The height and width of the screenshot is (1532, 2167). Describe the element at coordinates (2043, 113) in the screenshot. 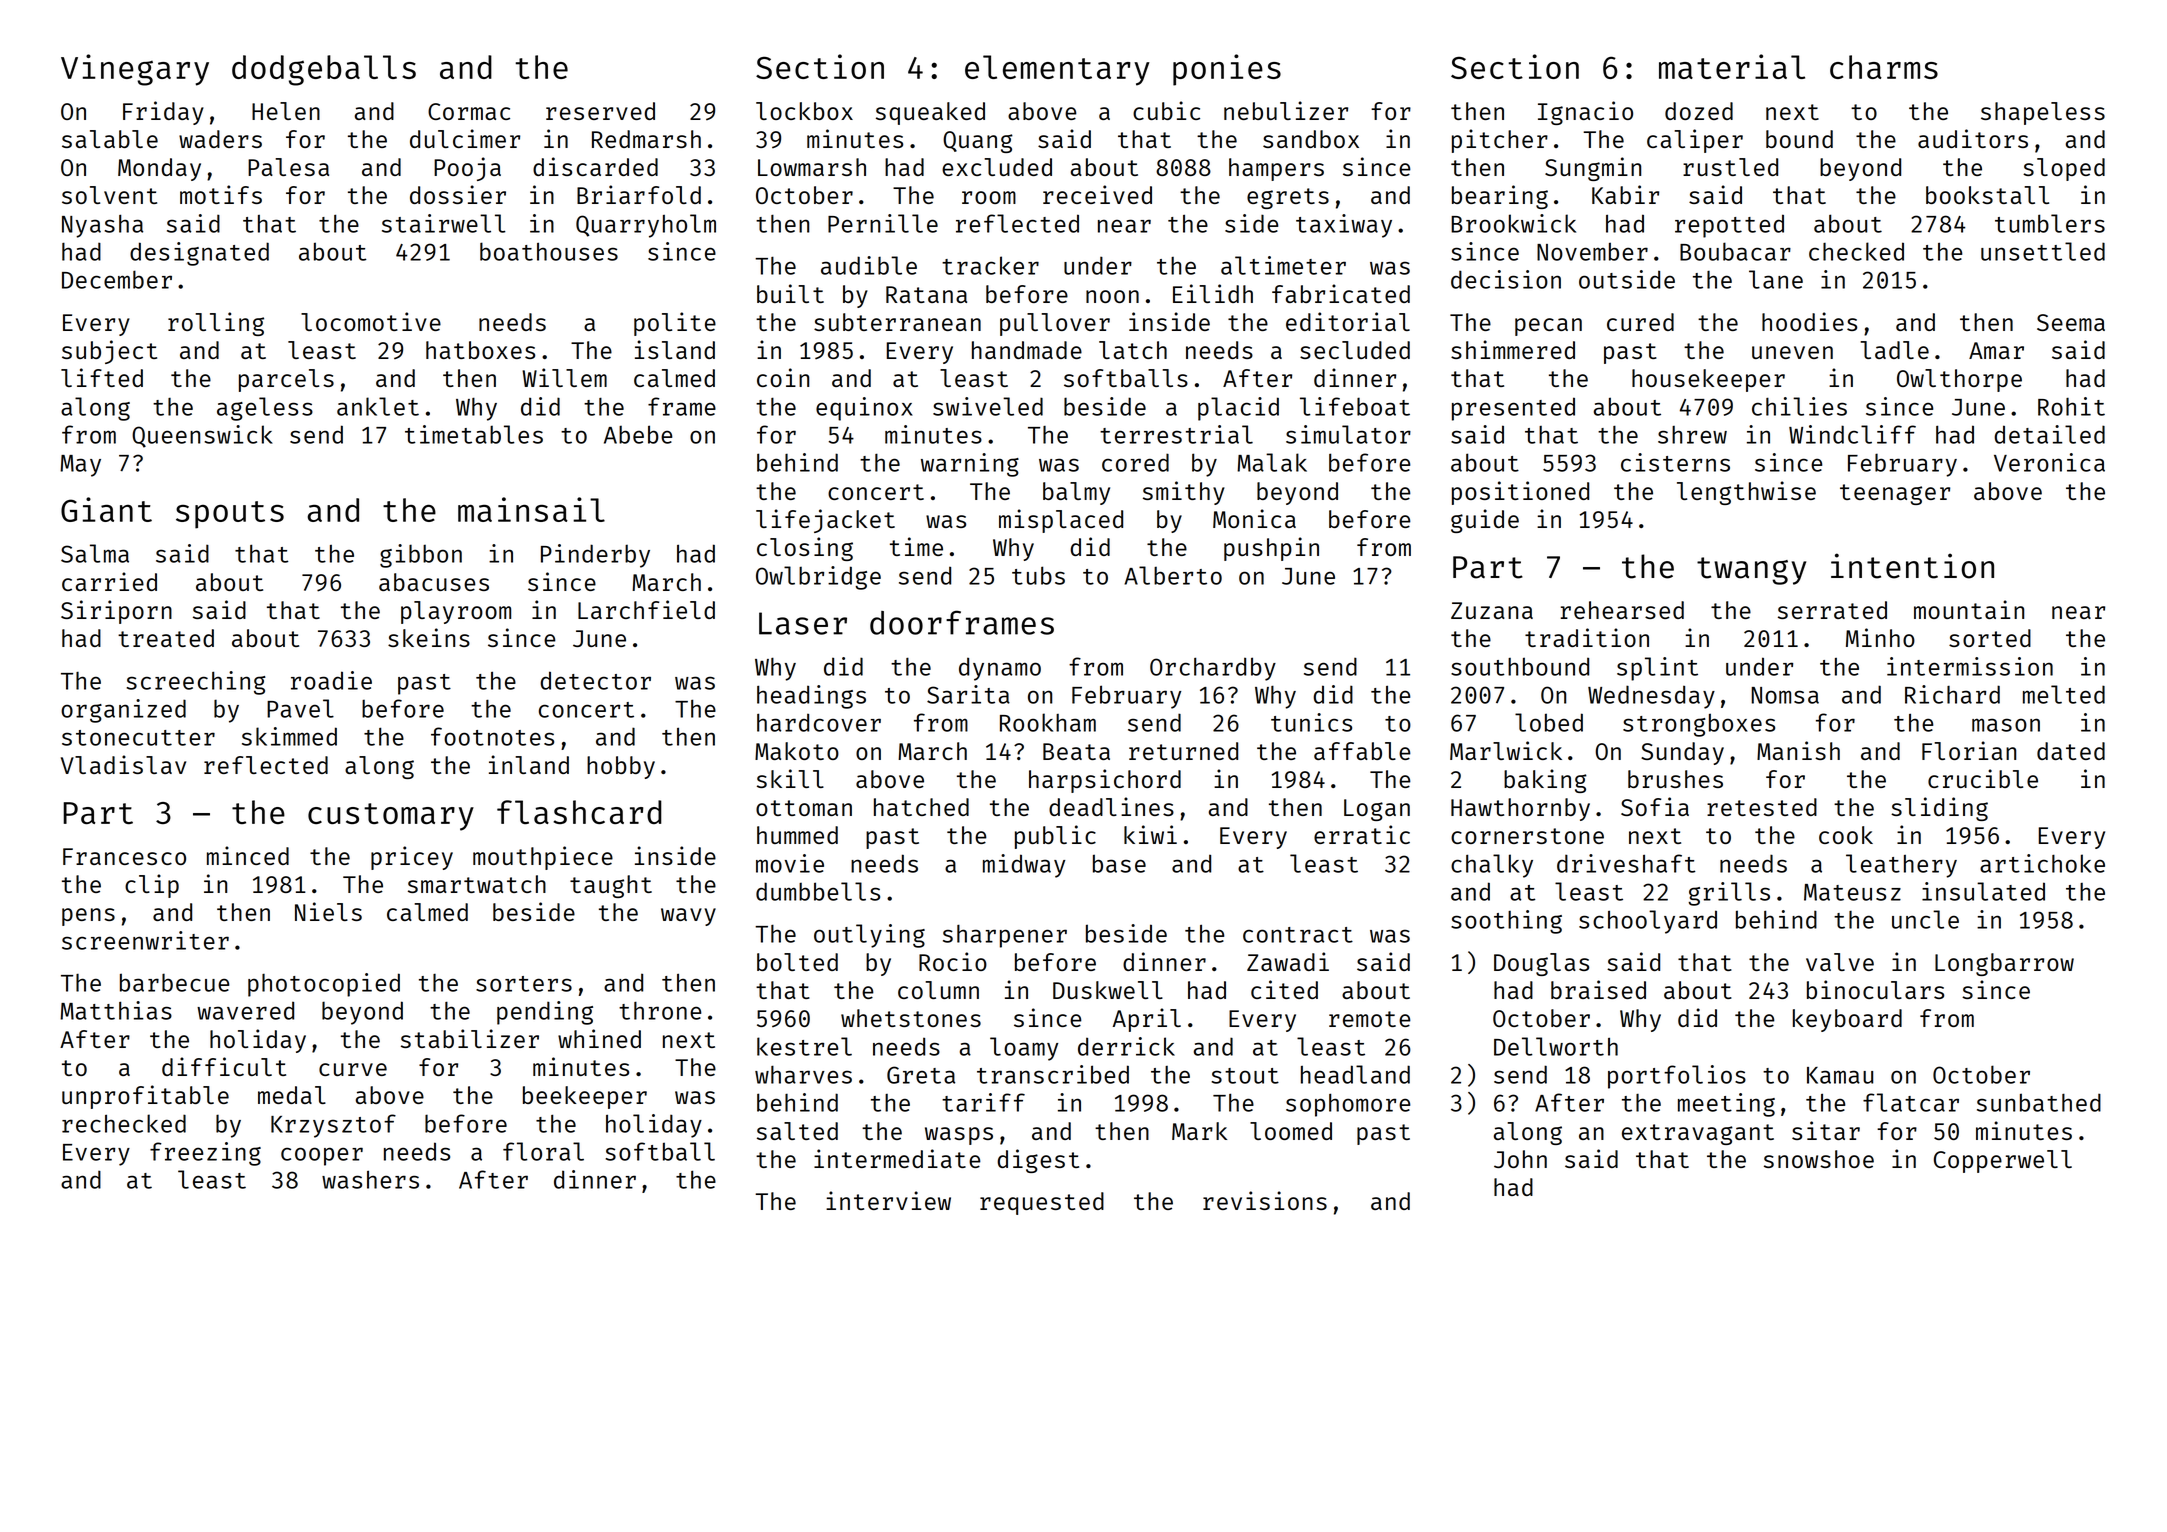

I see `shapeless` at that location.
